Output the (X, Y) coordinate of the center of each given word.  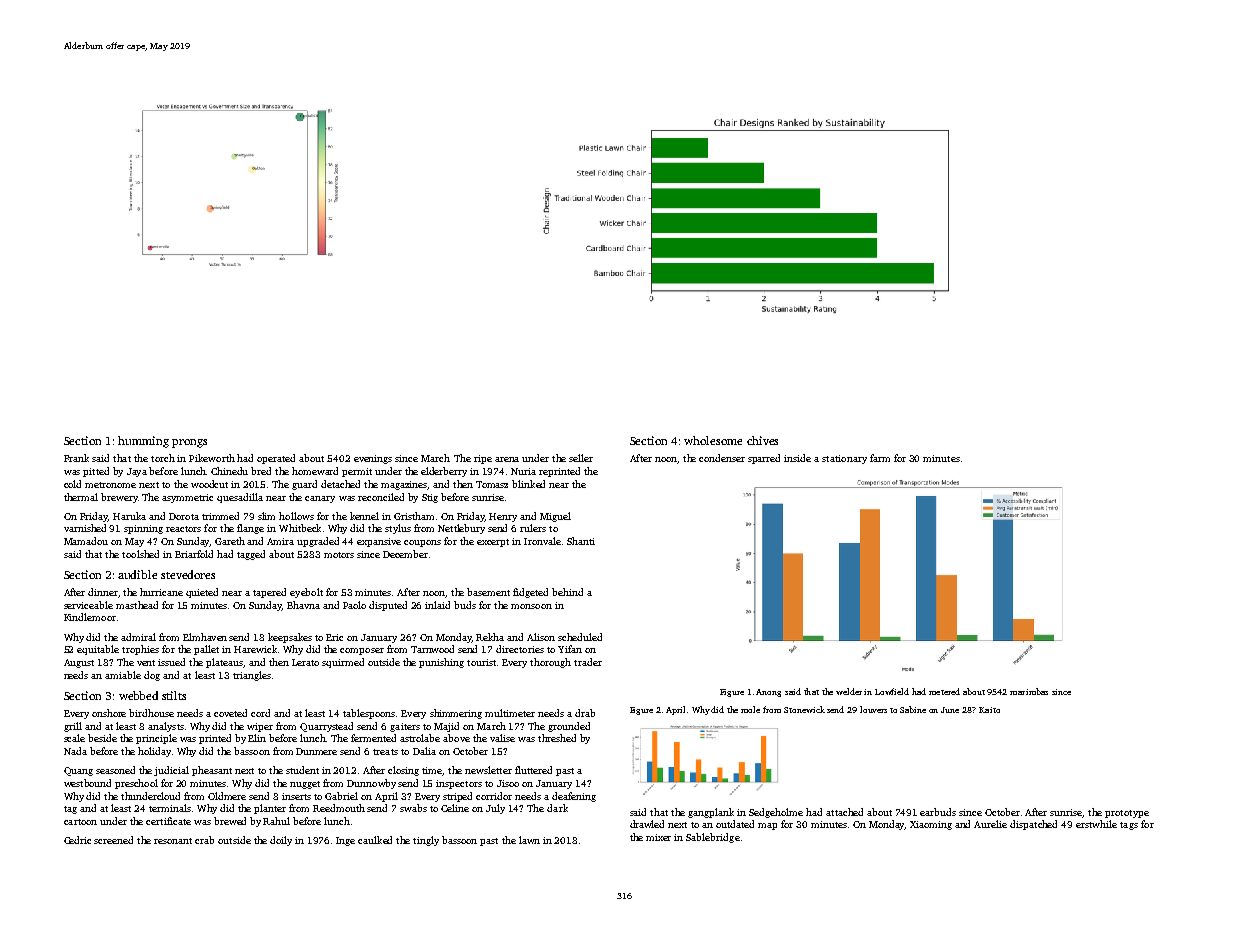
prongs (189, 443)
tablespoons (369, 714)
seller (581, 458)
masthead (137, 605)
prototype (1127, 814)
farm (880, 458)
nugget (305, 785)
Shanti (581, 541)
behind (567, 592)
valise (502, 738)
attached (844, 812)
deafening (574, 797)
